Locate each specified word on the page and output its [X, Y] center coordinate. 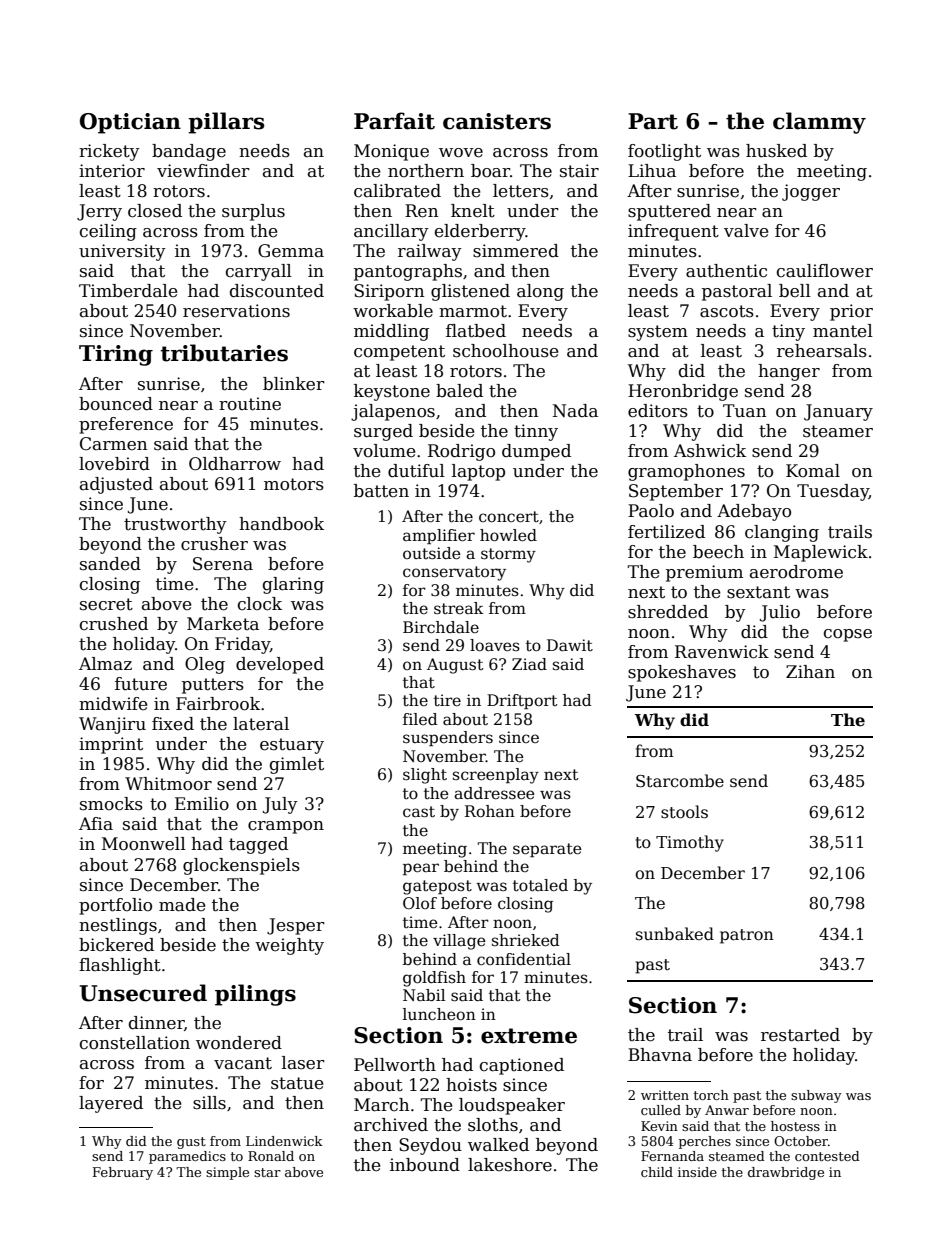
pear [421, 869]
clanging [782, 533]
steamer [838, 431]
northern [426, 171]
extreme [529, 1036]
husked [776, 151]
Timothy [690, 843]
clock [260, 604]
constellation [135, 1043]
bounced [116, 404]
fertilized [666, 532]
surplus [253, 212]
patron [747, 936]
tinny [536, 432]
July [280, 805]
